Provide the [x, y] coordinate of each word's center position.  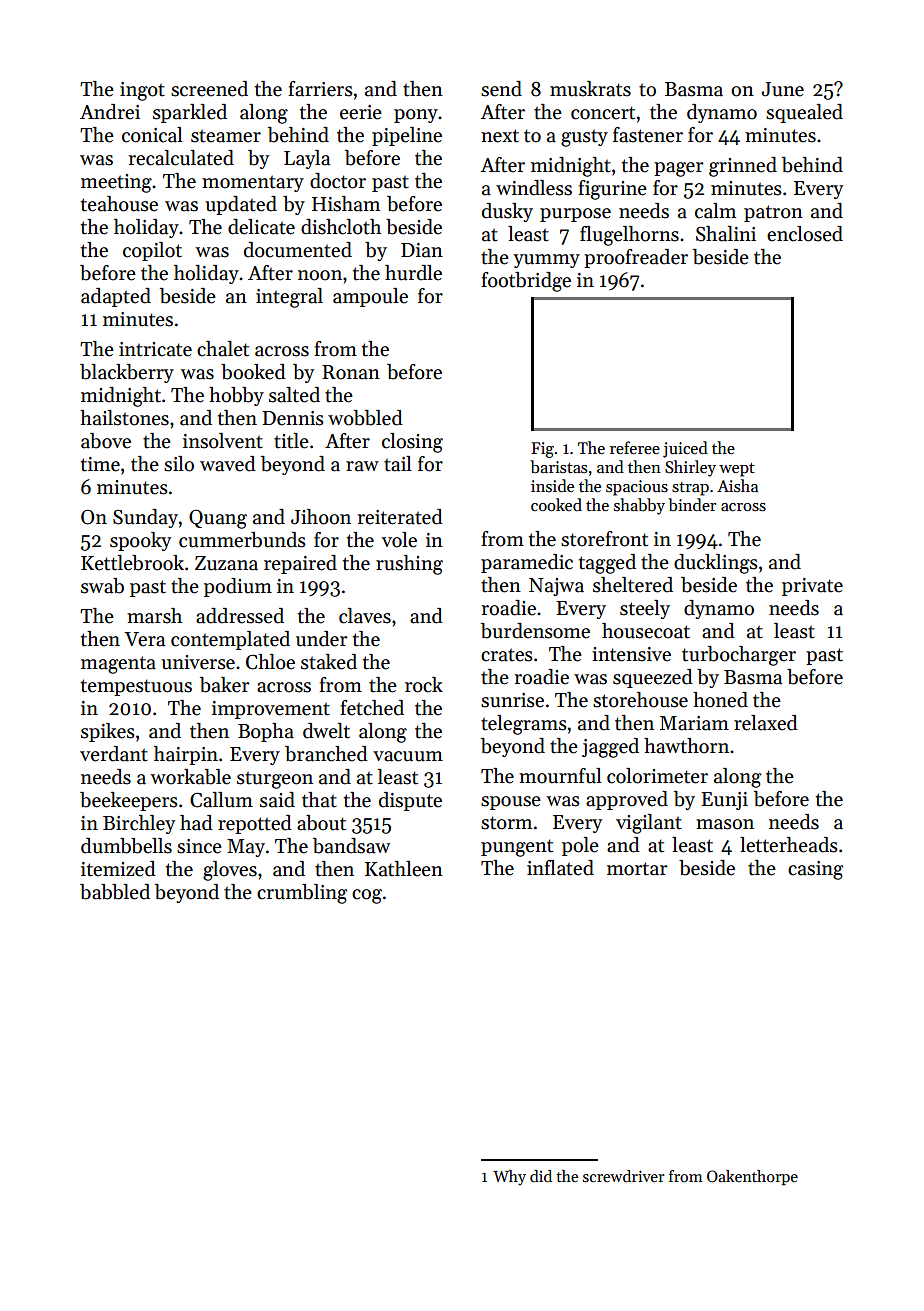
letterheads [789, 845]
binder [692, 505]
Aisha [737, 485]
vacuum [408, 756]
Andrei [110, 112]
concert [603, 113]
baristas [558, 467]
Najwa [556, 587]
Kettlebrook [132, 563]
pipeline [407, 136]
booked [253, 372]
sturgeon [275, 780]
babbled [115, 892]
